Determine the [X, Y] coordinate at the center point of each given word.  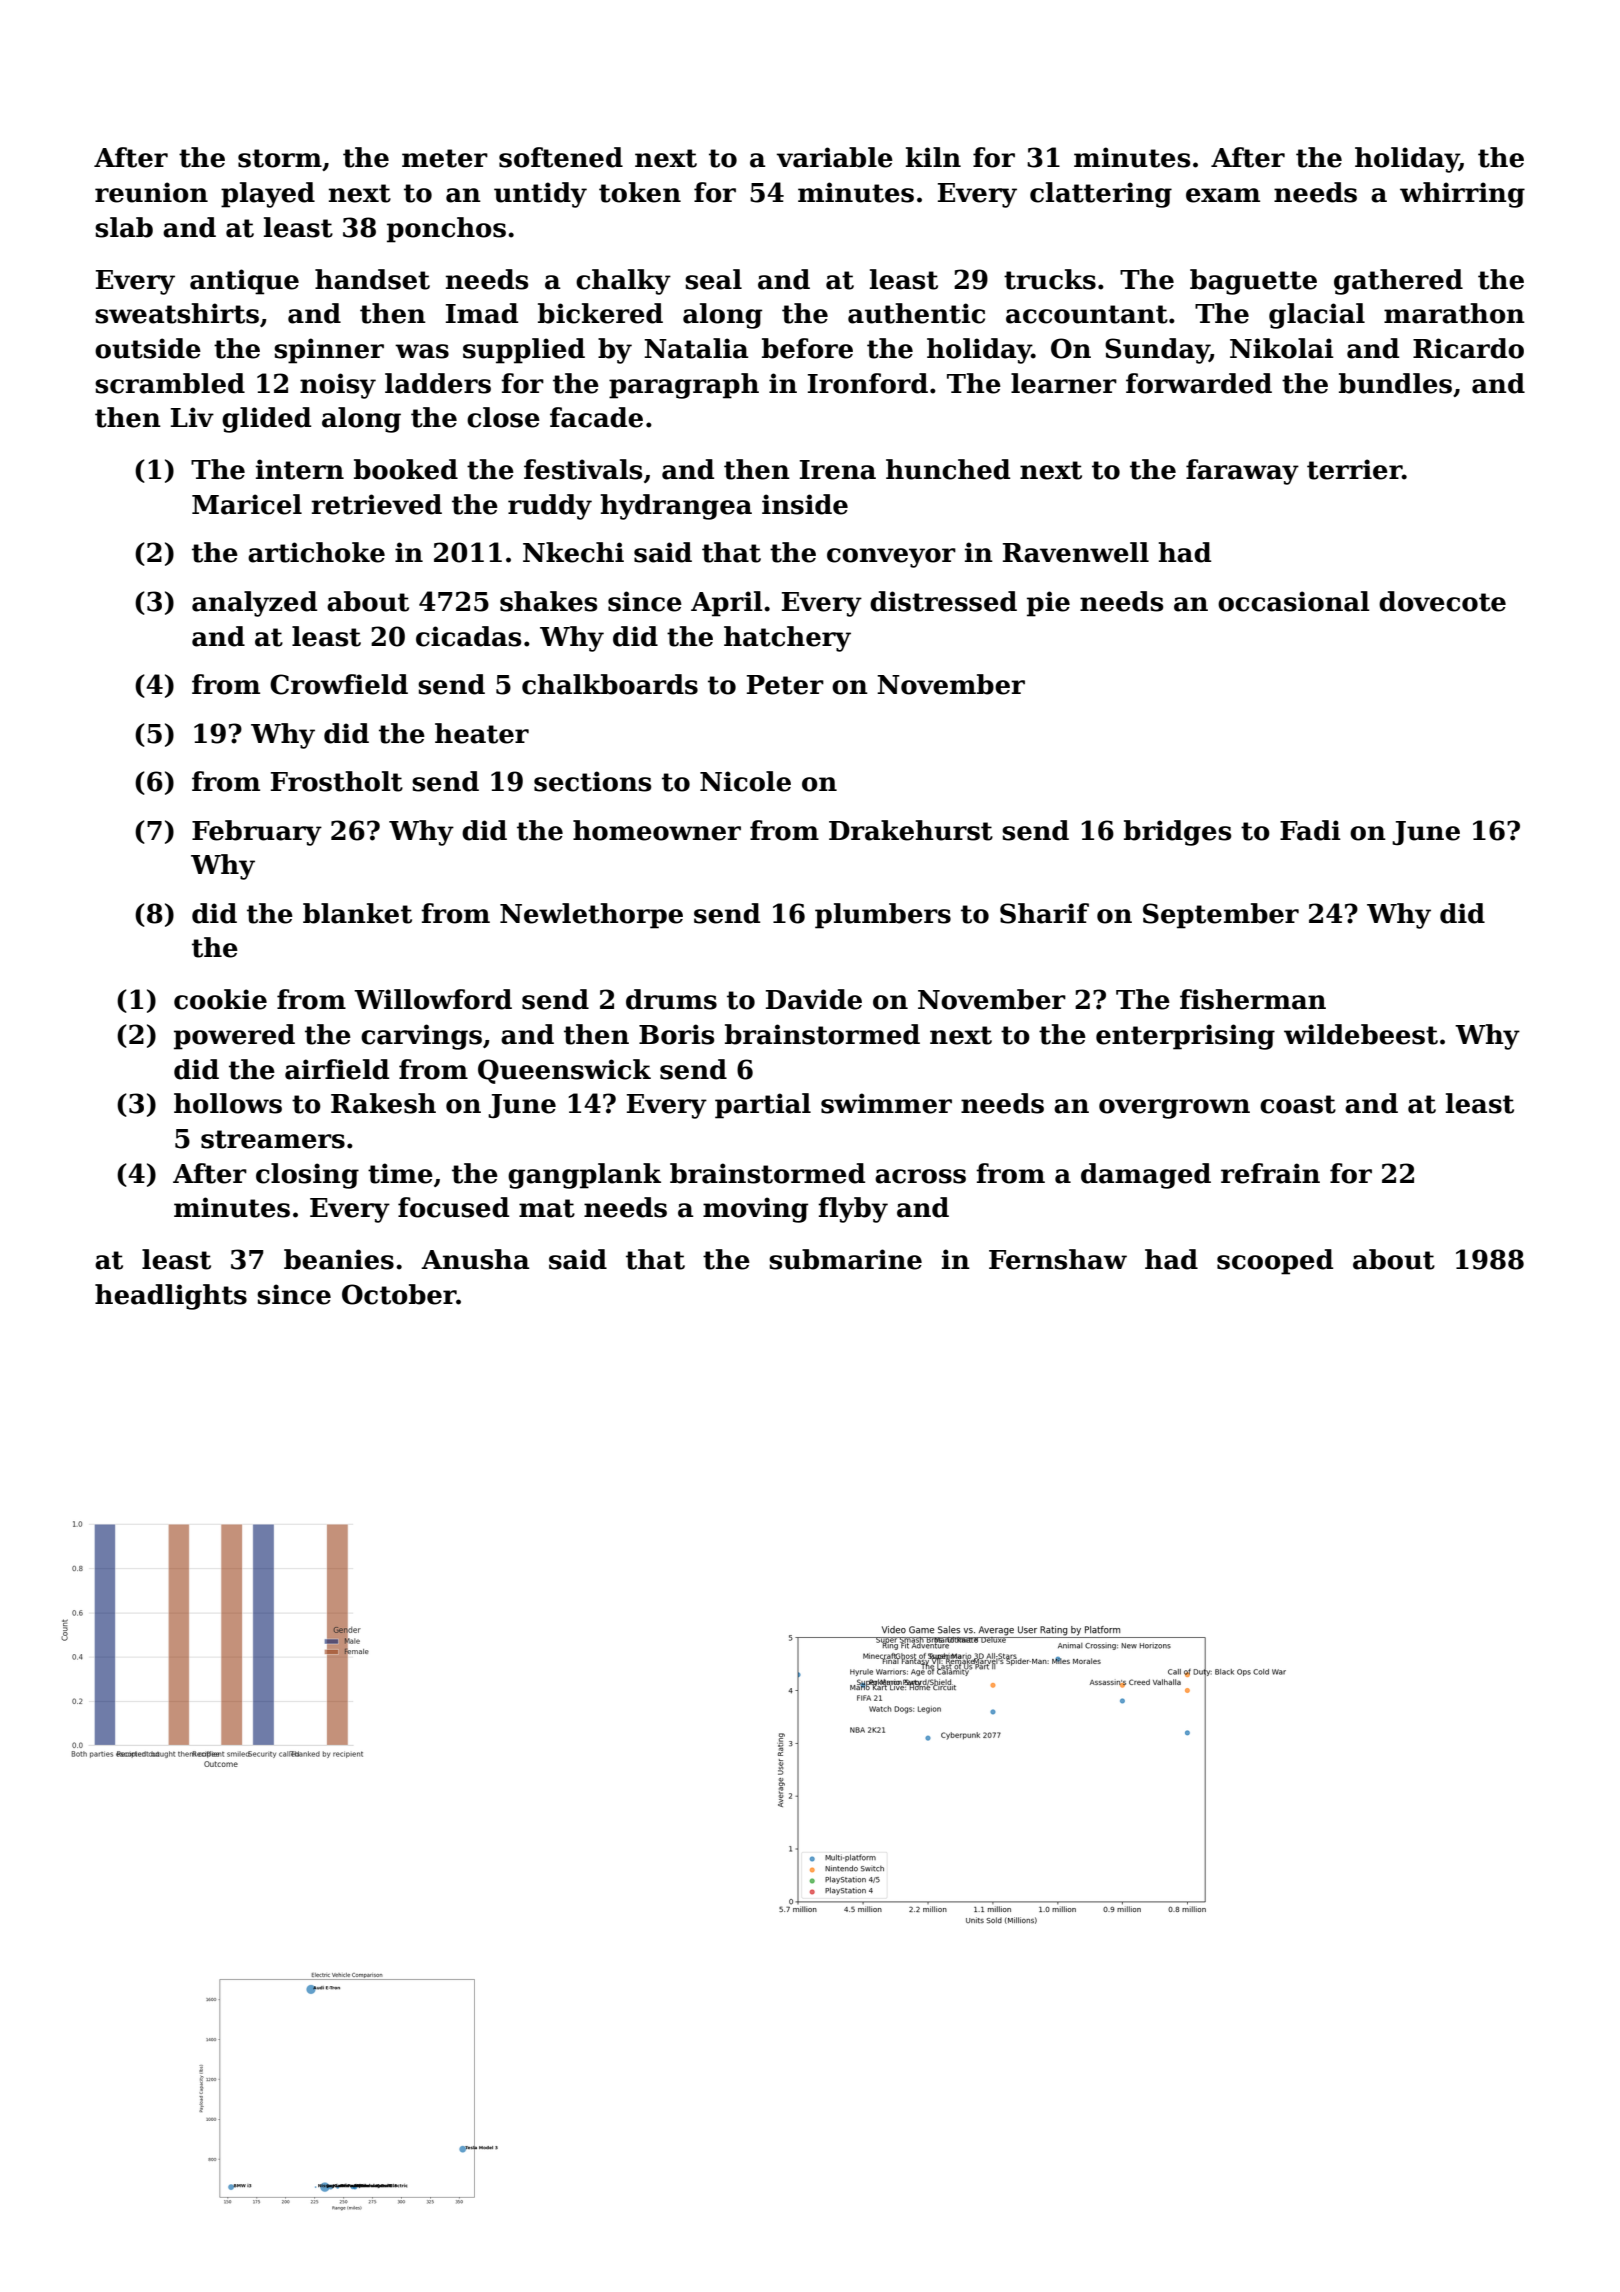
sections [592, 781]
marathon [1454, 313]
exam [1223, 195]
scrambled [170, 383]
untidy [540, 195]
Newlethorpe [591, 916]
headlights [171, 1297]
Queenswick [564, 1071]
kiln [933, 157]
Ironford [868, 383]
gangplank [584, 1176]
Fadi [1310, 830]
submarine [845, 1259]
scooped [1275, 1262]
